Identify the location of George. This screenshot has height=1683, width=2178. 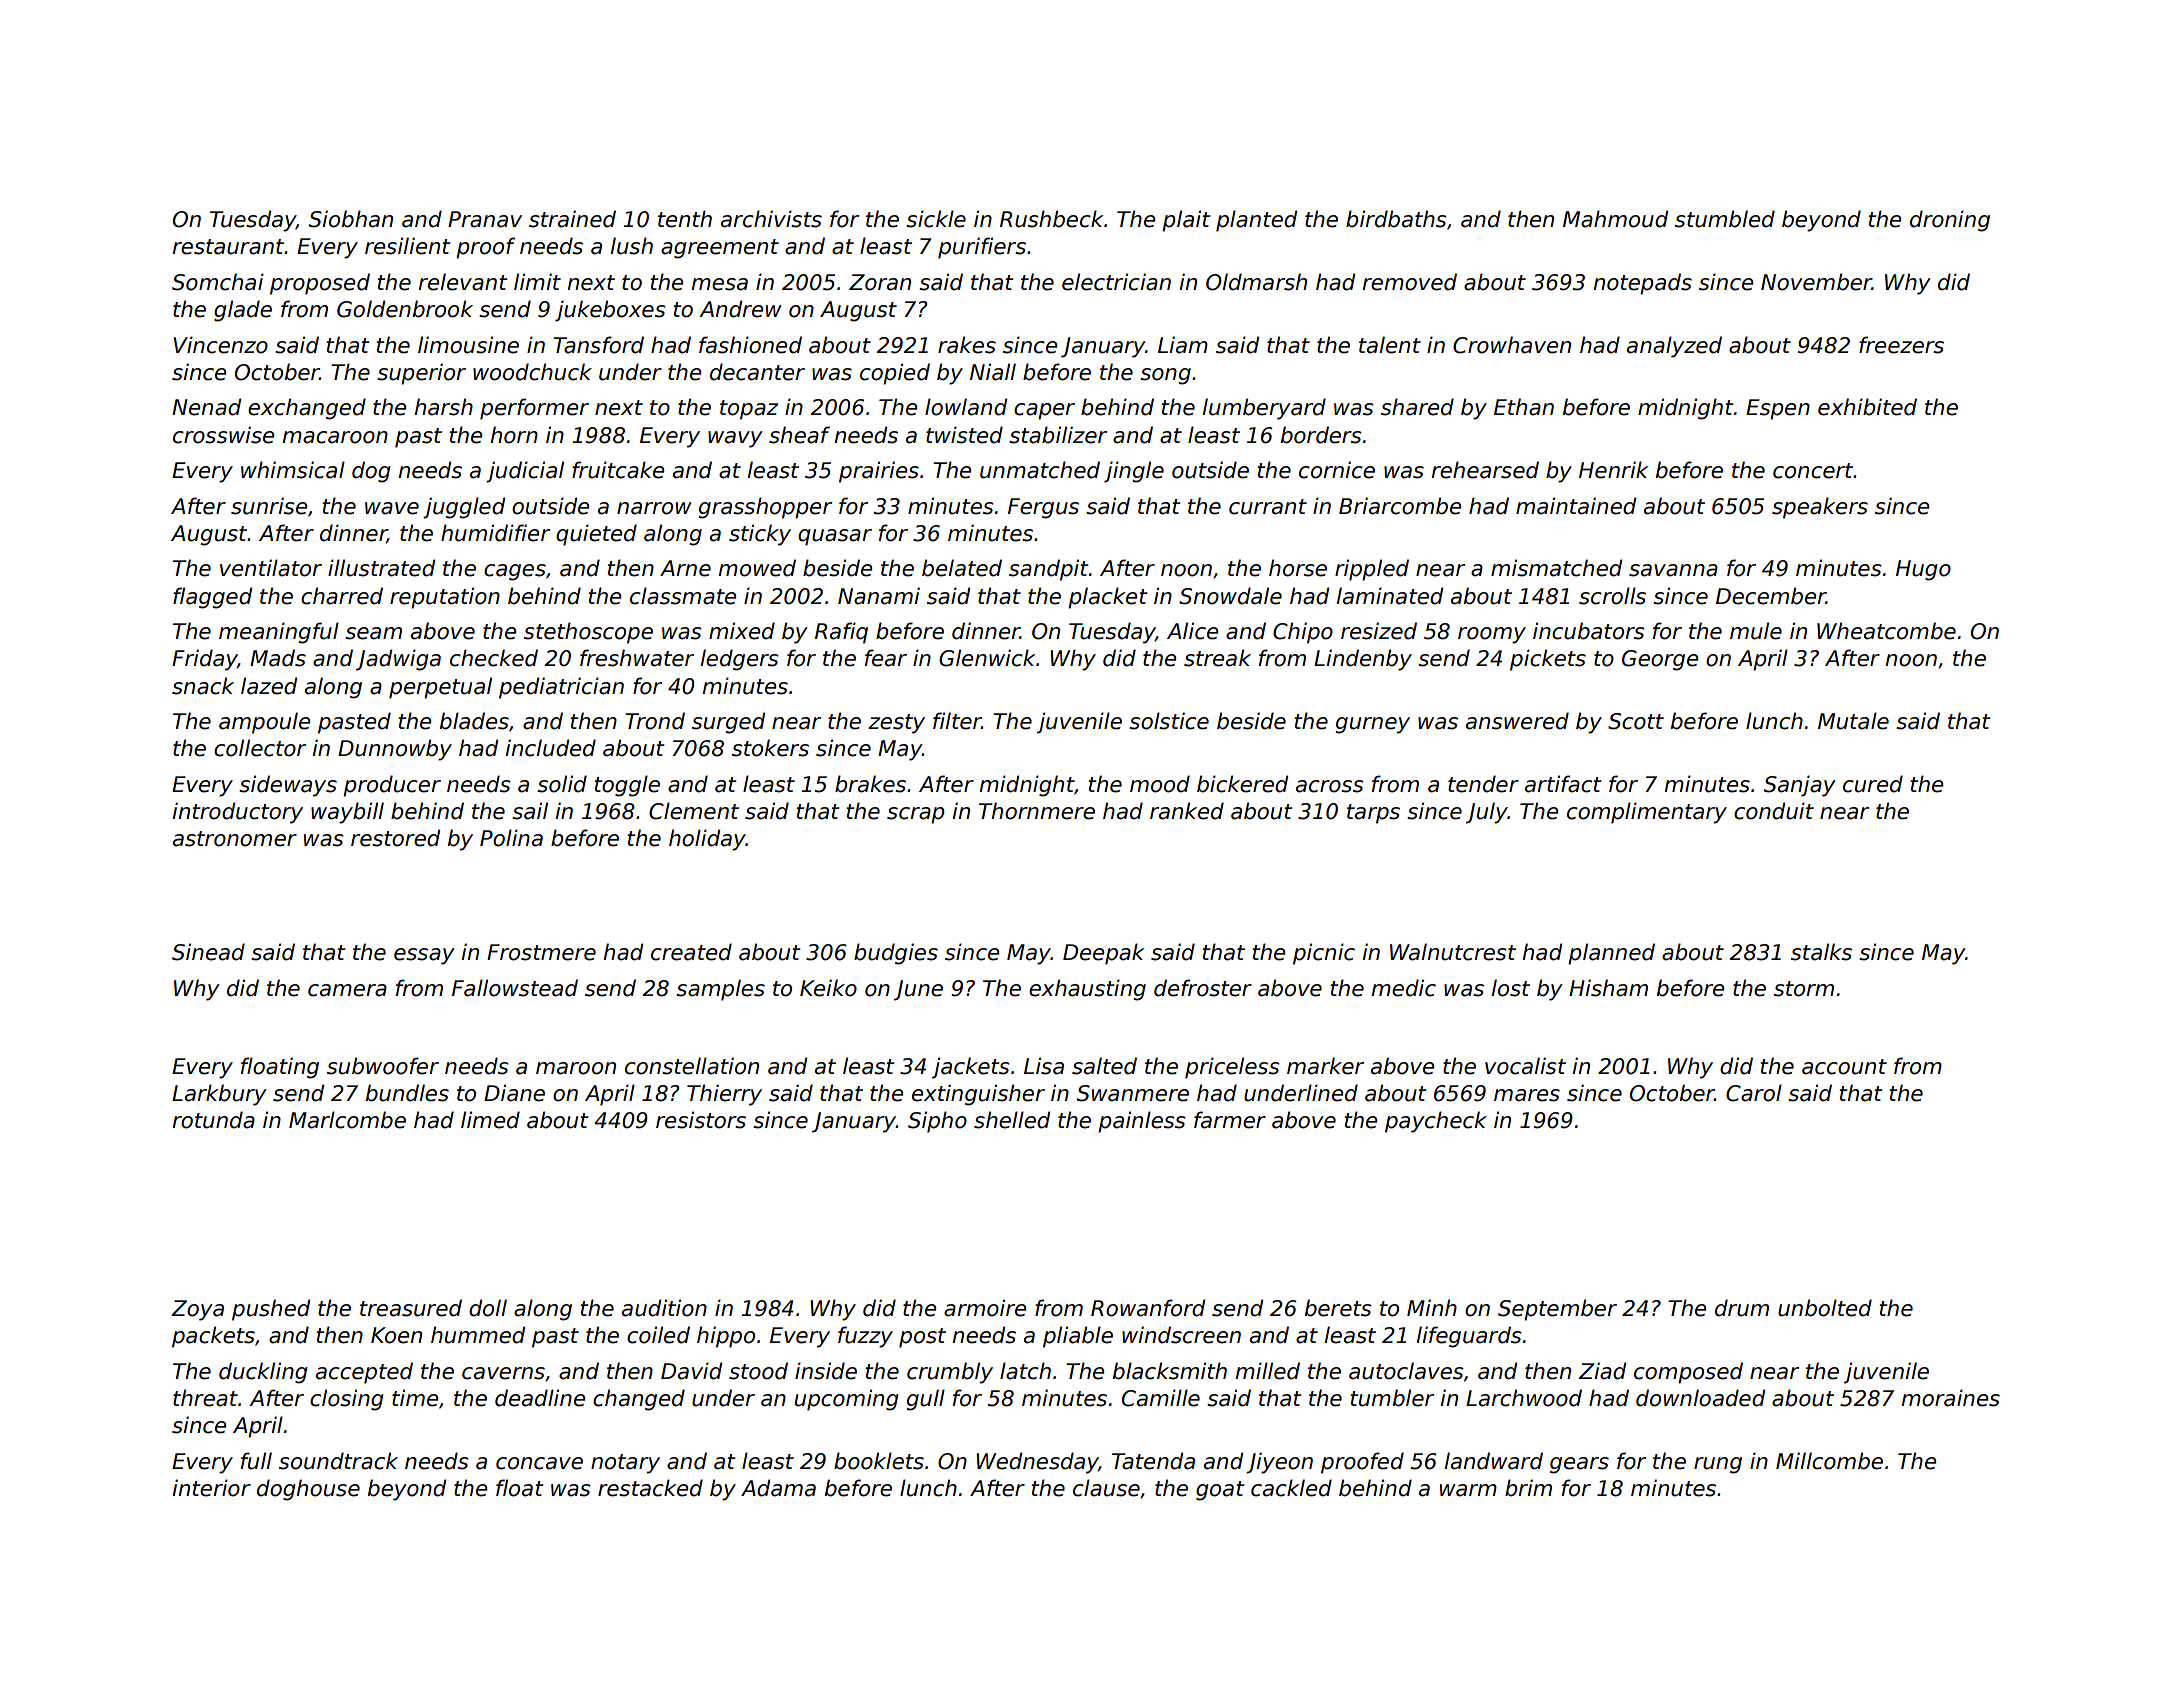
(1660, 660).
